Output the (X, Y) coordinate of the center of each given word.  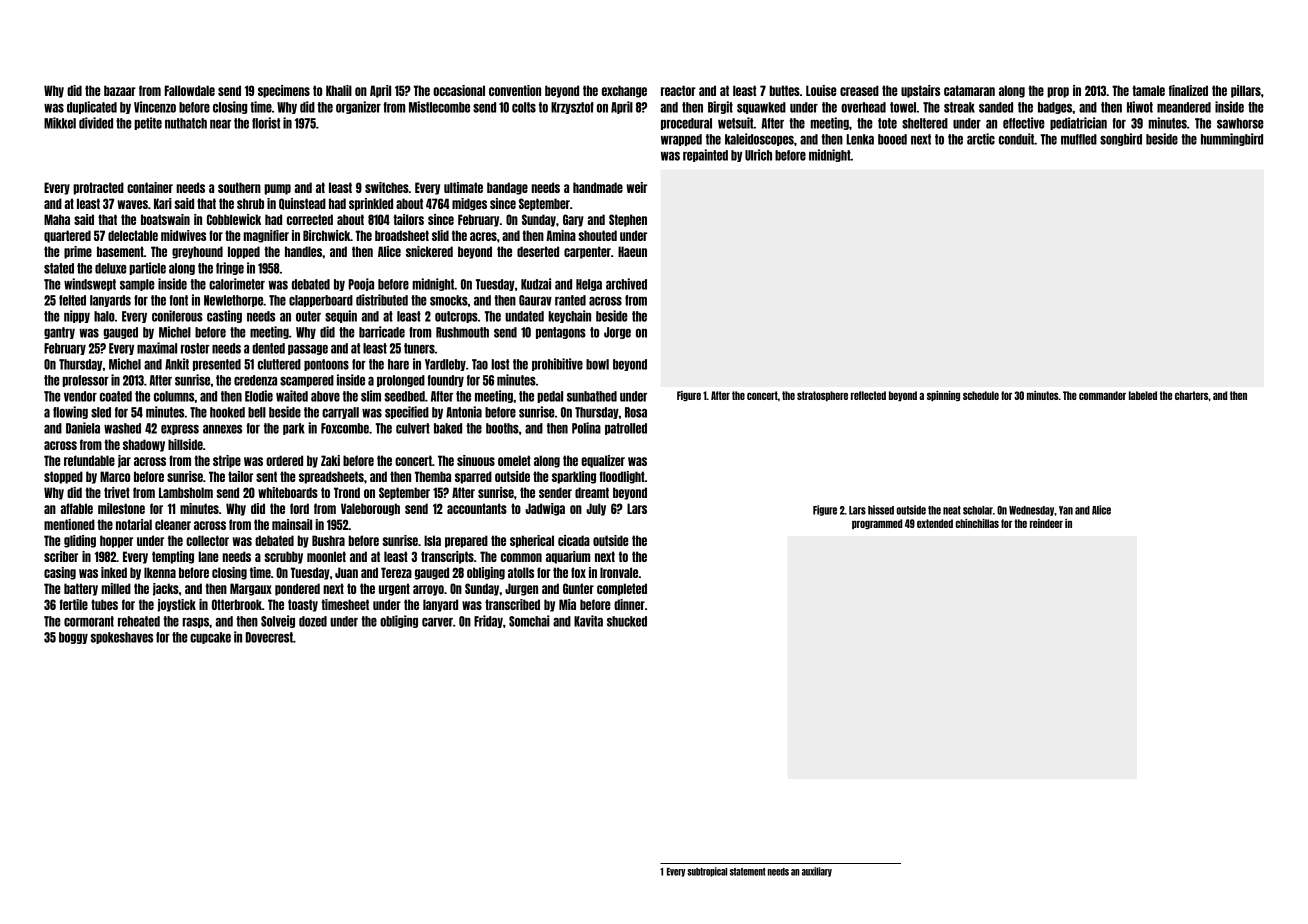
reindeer (1046, 523)
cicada (574, 540)
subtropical (707, 872)
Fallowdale (190, 90)
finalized (1188, 90)
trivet (117, 492)
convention (515, 90)
